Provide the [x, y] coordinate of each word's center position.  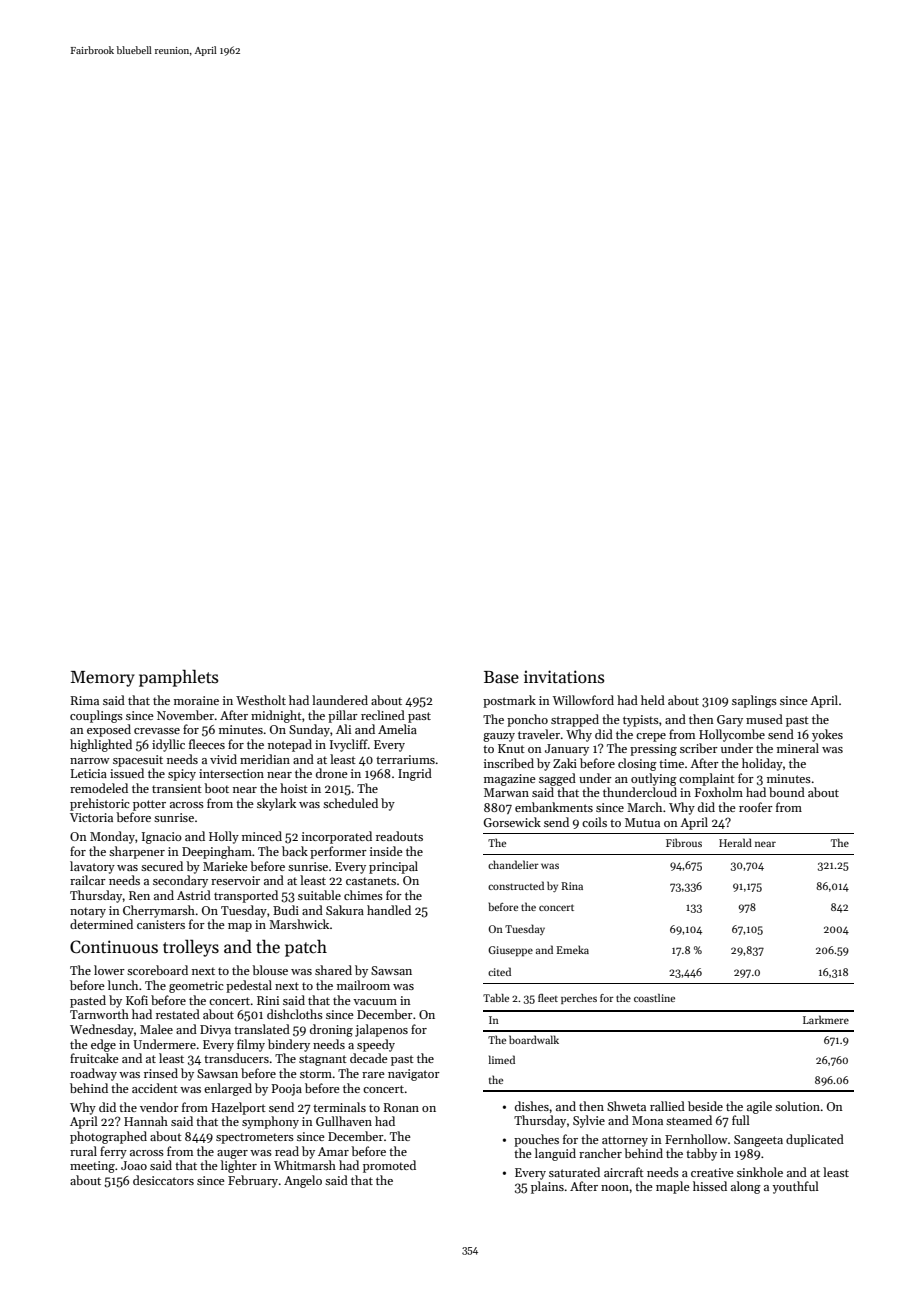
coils [594, 822]
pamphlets [179, 678]
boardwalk [534, 1039]
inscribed [509, 763]
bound [787, 792]
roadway [93, 1074]
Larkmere [826, 1019]
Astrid [194, 895]
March [644, 807]
